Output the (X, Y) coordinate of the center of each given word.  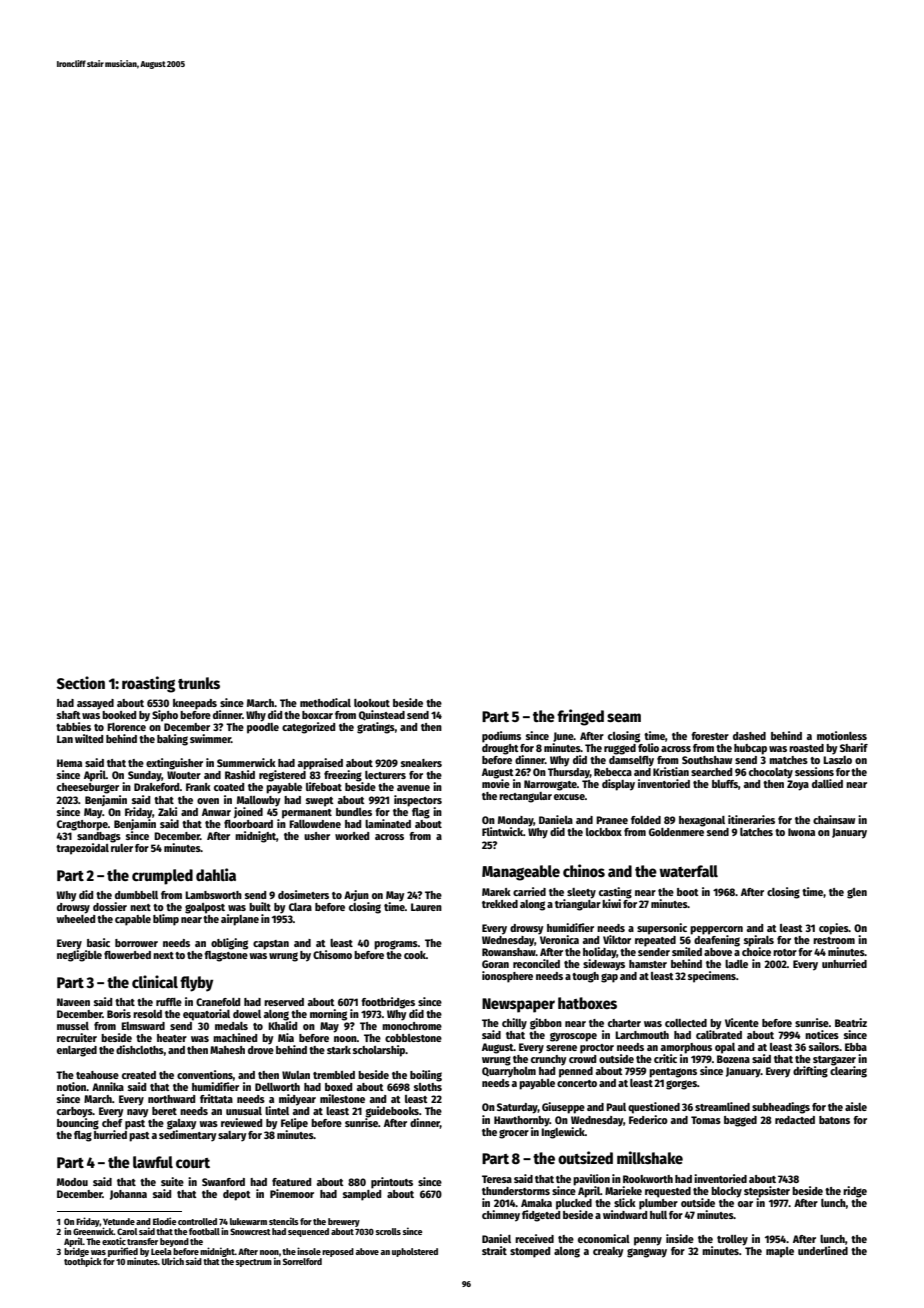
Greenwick (93, 1231)
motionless (842, 735)
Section (81, 682)
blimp (166, 920)
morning (328, 1015)
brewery (344, 1222)
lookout (372, 703)
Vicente (742, 1022)
